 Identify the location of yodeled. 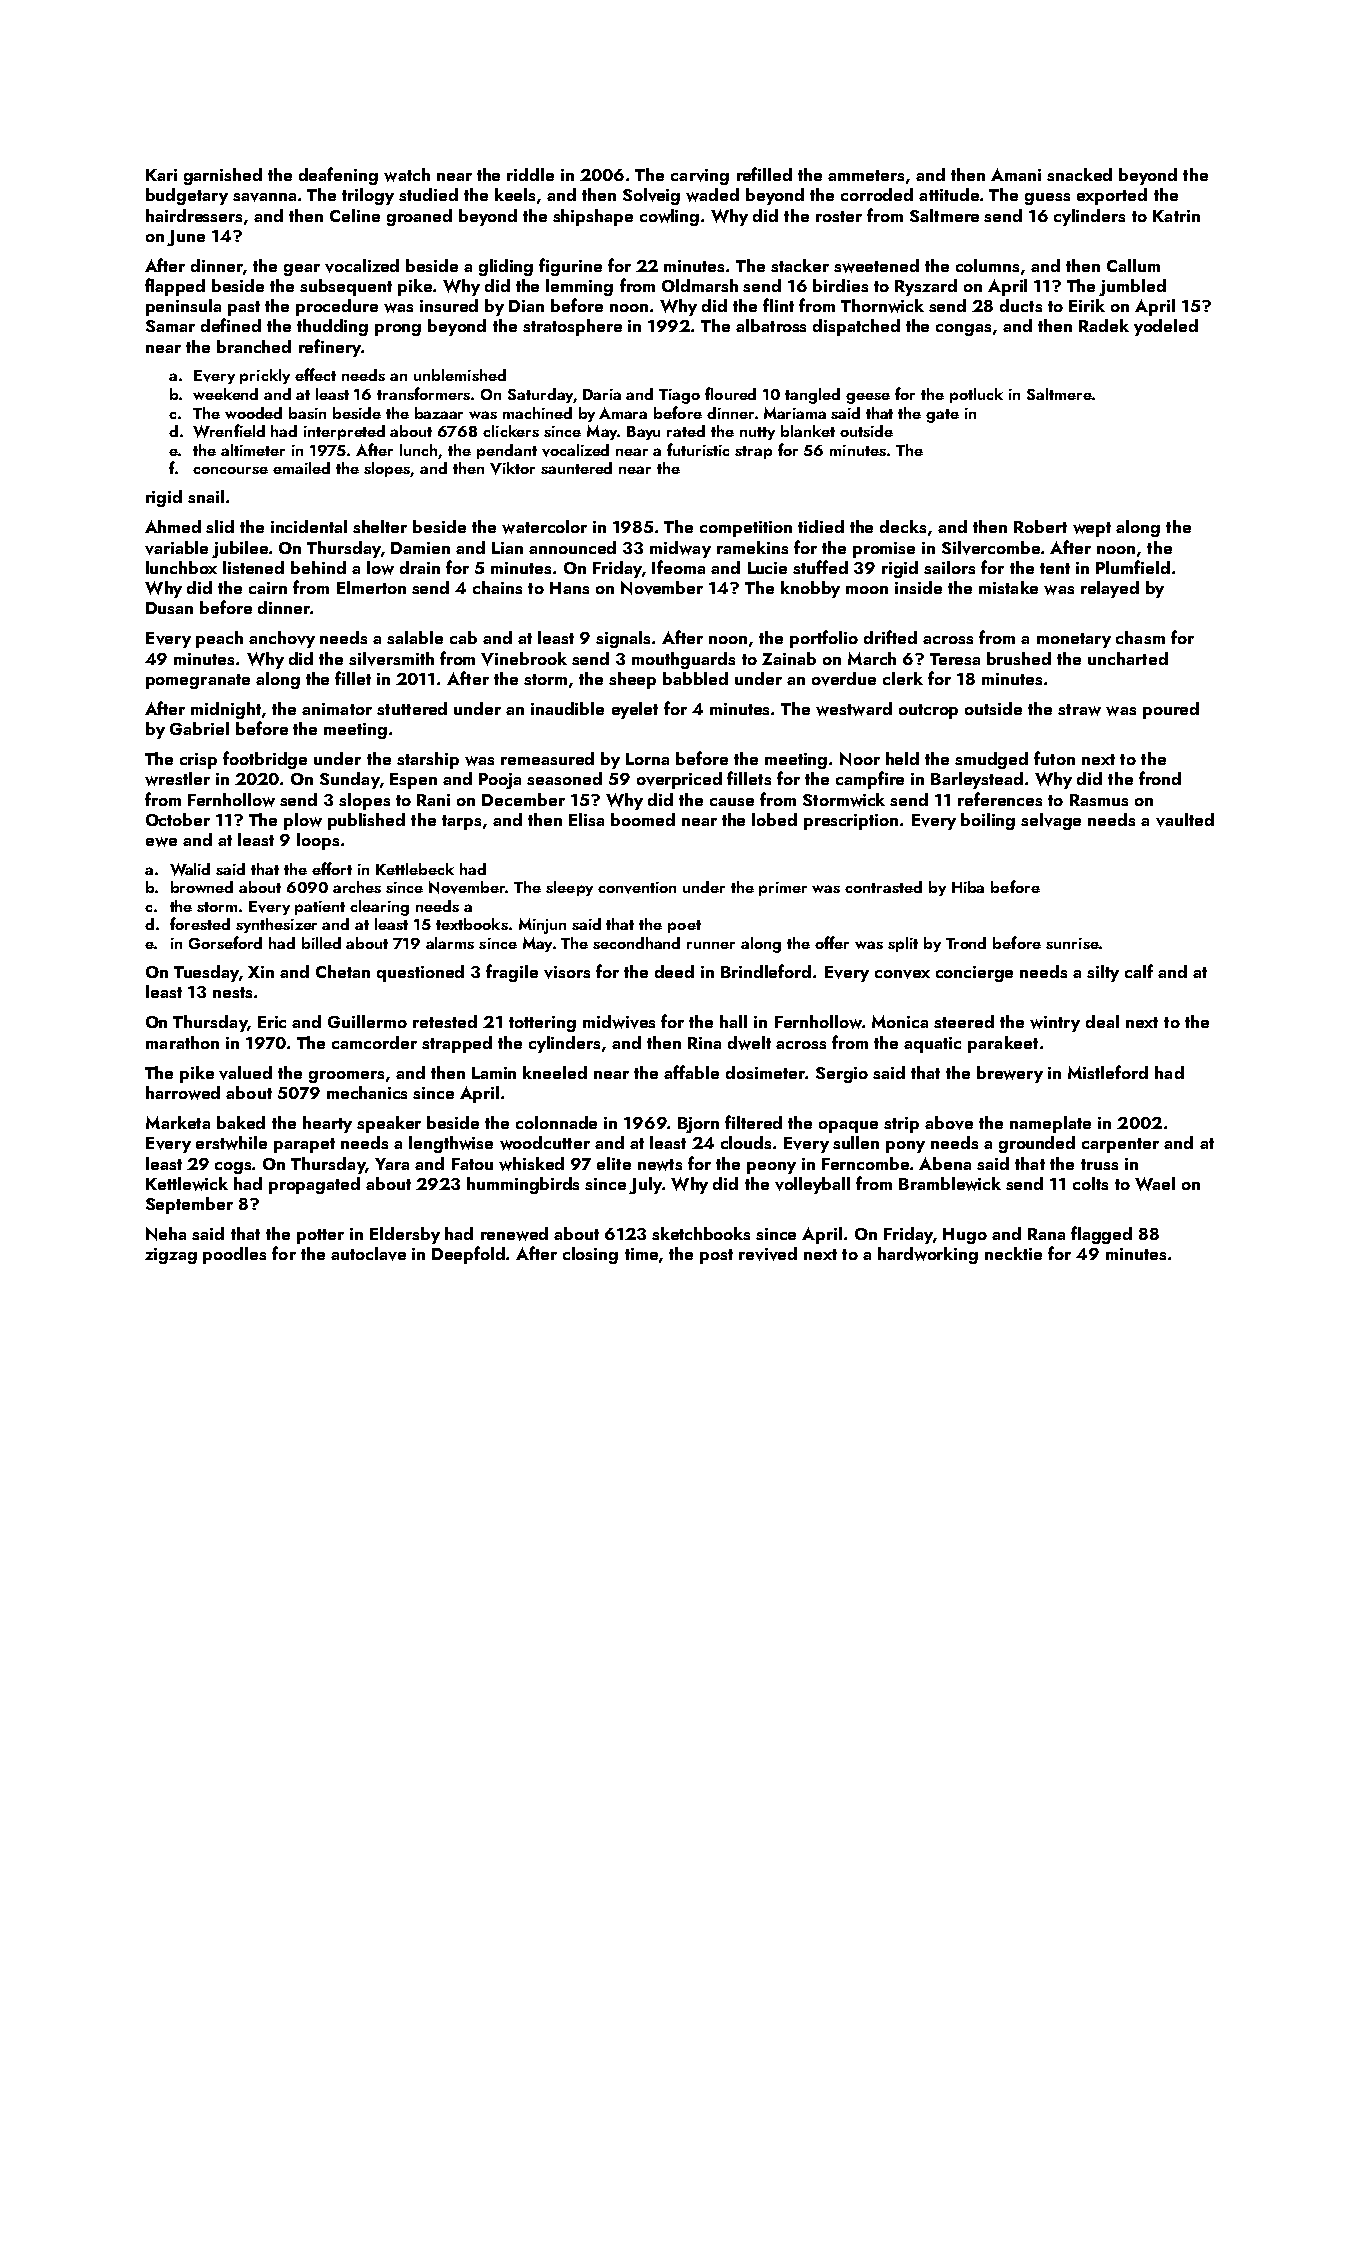
(1166, 327).
